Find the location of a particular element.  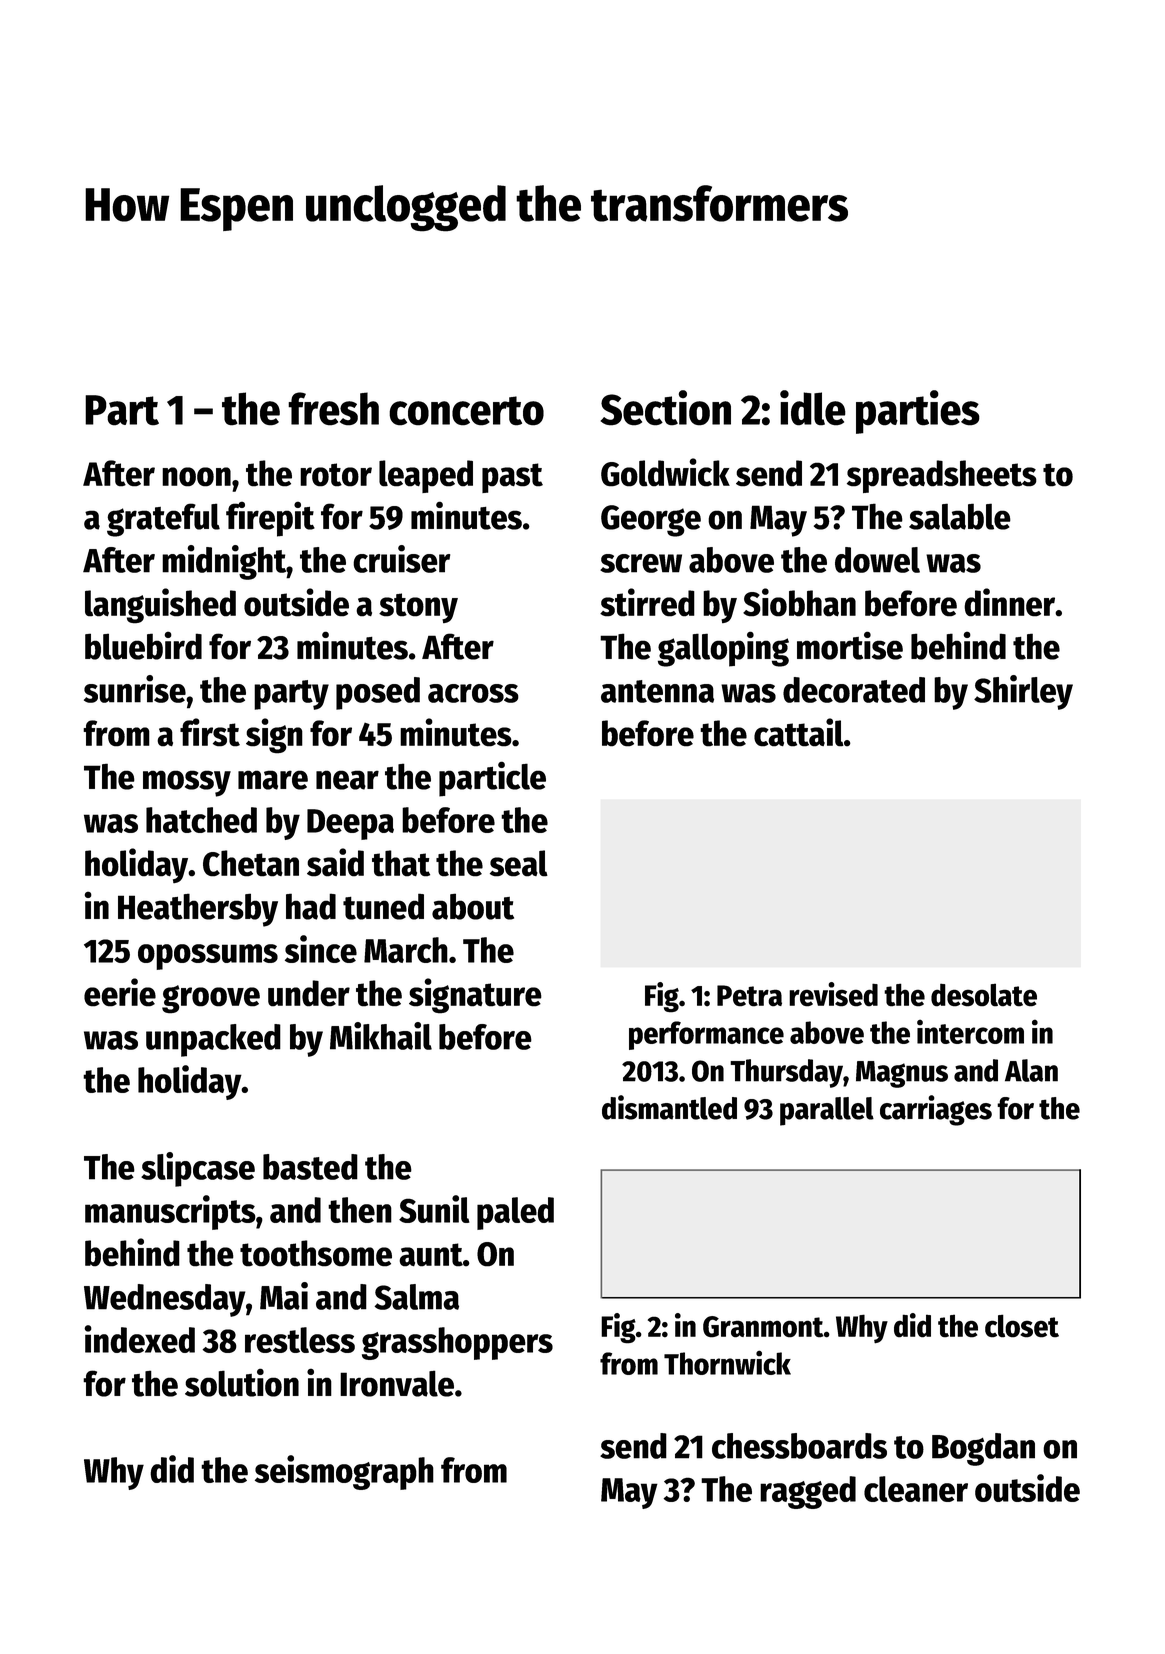

mossy is located at coordinates (187, 783).
